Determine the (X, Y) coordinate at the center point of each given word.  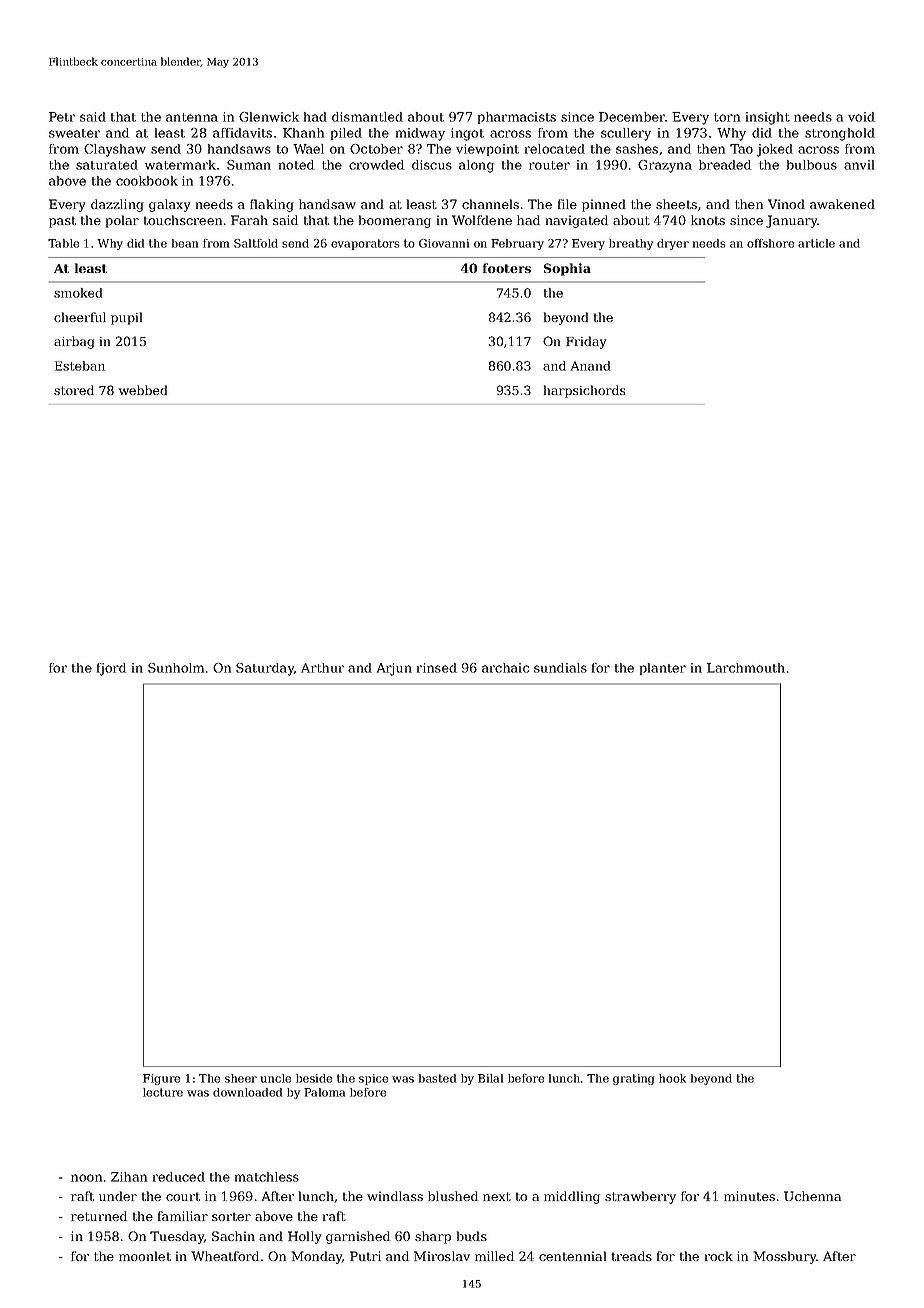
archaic (505, 668)
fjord (111, 669)
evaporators (365, 244)
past (62, 222)
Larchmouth (746, 668)
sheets (676, 204)
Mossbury (785, 1257)
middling (572, 1197)
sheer (241, 1078)
